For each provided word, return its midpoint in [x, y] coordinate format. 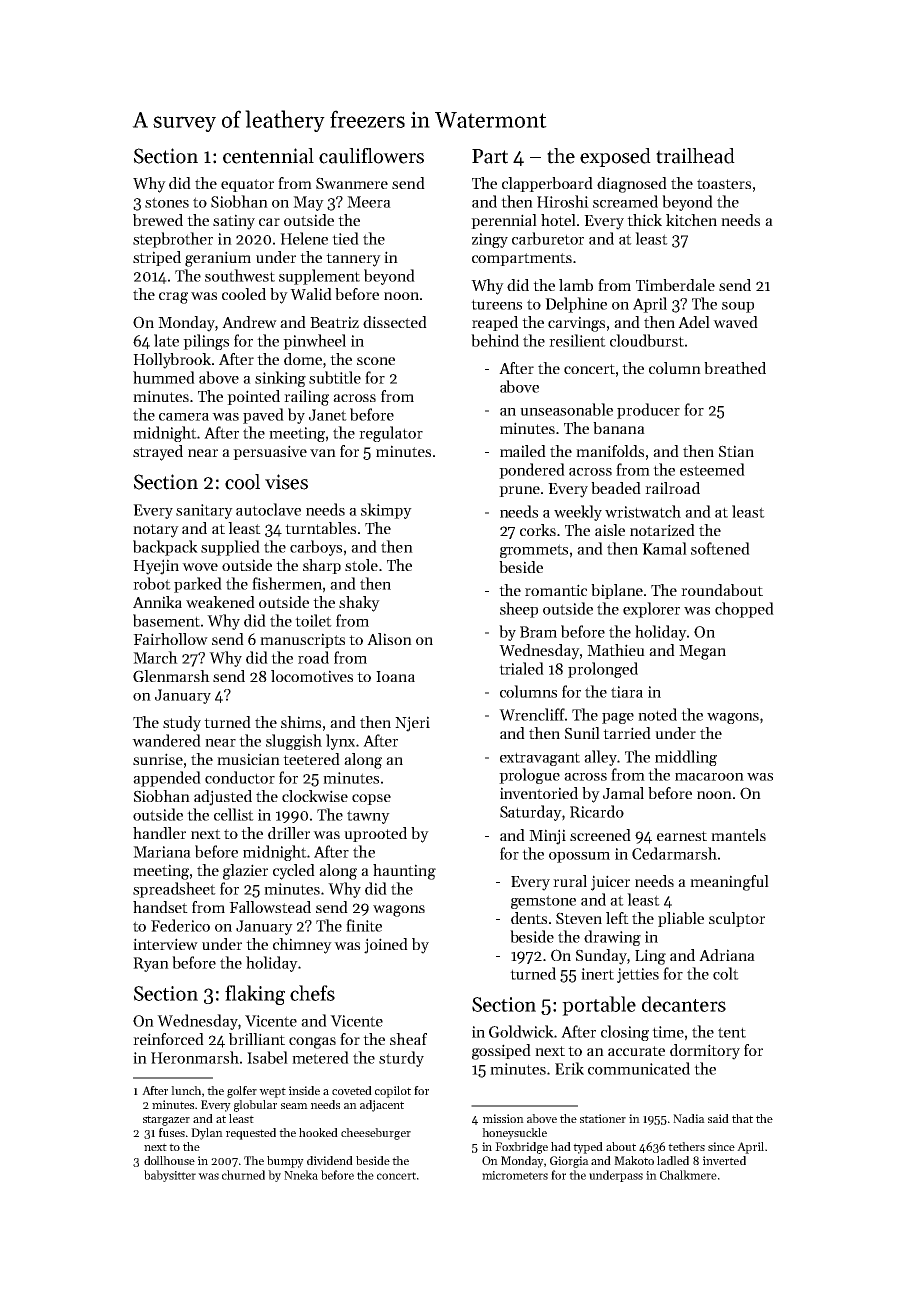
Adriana [727, 955]
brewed [158, 220]
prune [519, 491]
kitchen [691, 220]
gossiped [501, 1052]
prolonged [603, 670]
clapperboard [547, 184]
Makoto [634, 1160]
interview [165, 944]
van [323, 453]
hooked [318, 1132]
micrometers [515, 1175]
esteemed [712, 469]
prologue [529, 776]
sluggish [294, 742]
